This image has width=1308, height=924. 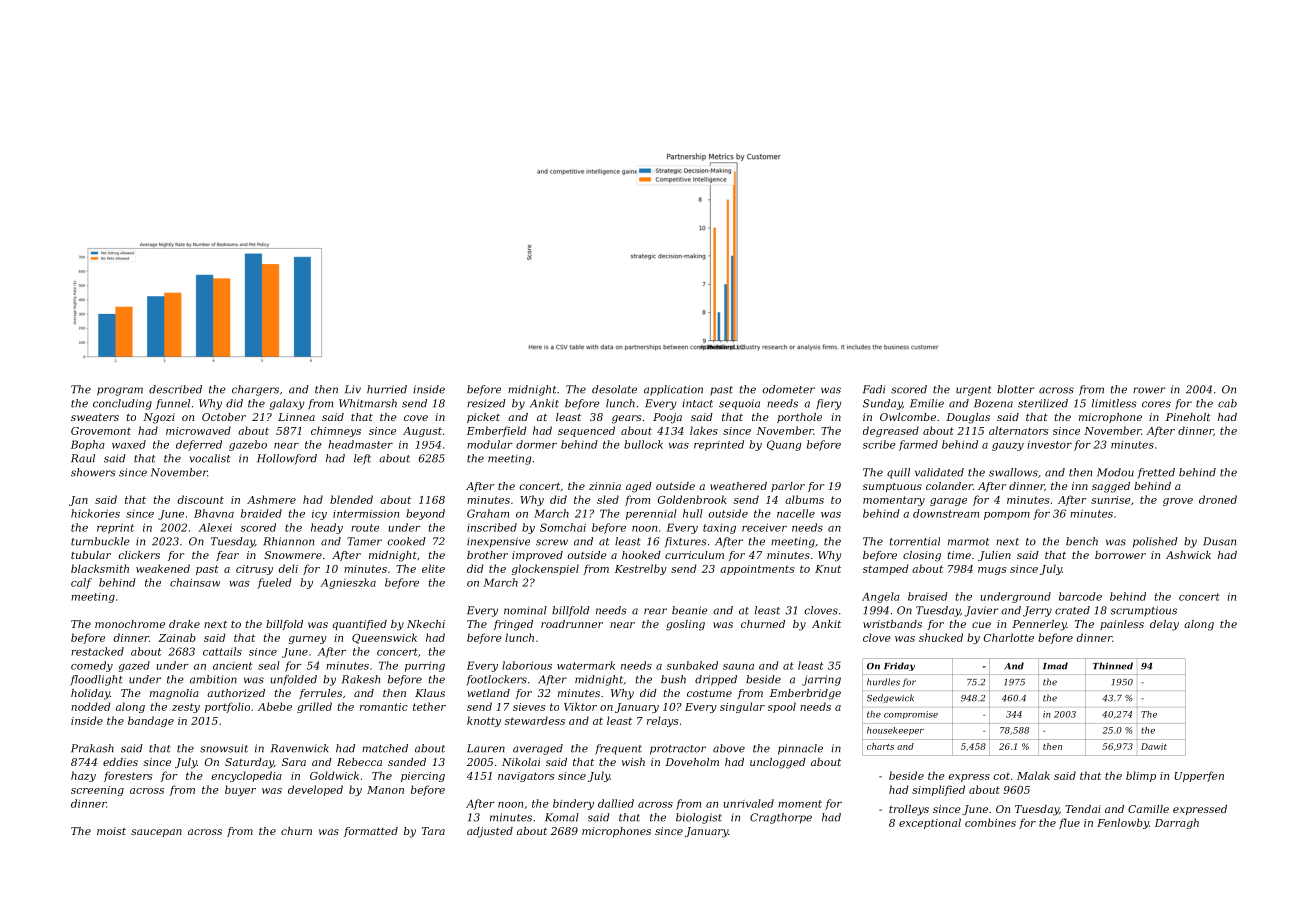 What do you see at coordinates (1082, 541) in the image?
I see `bench` at bounding box center [1082, 541].
